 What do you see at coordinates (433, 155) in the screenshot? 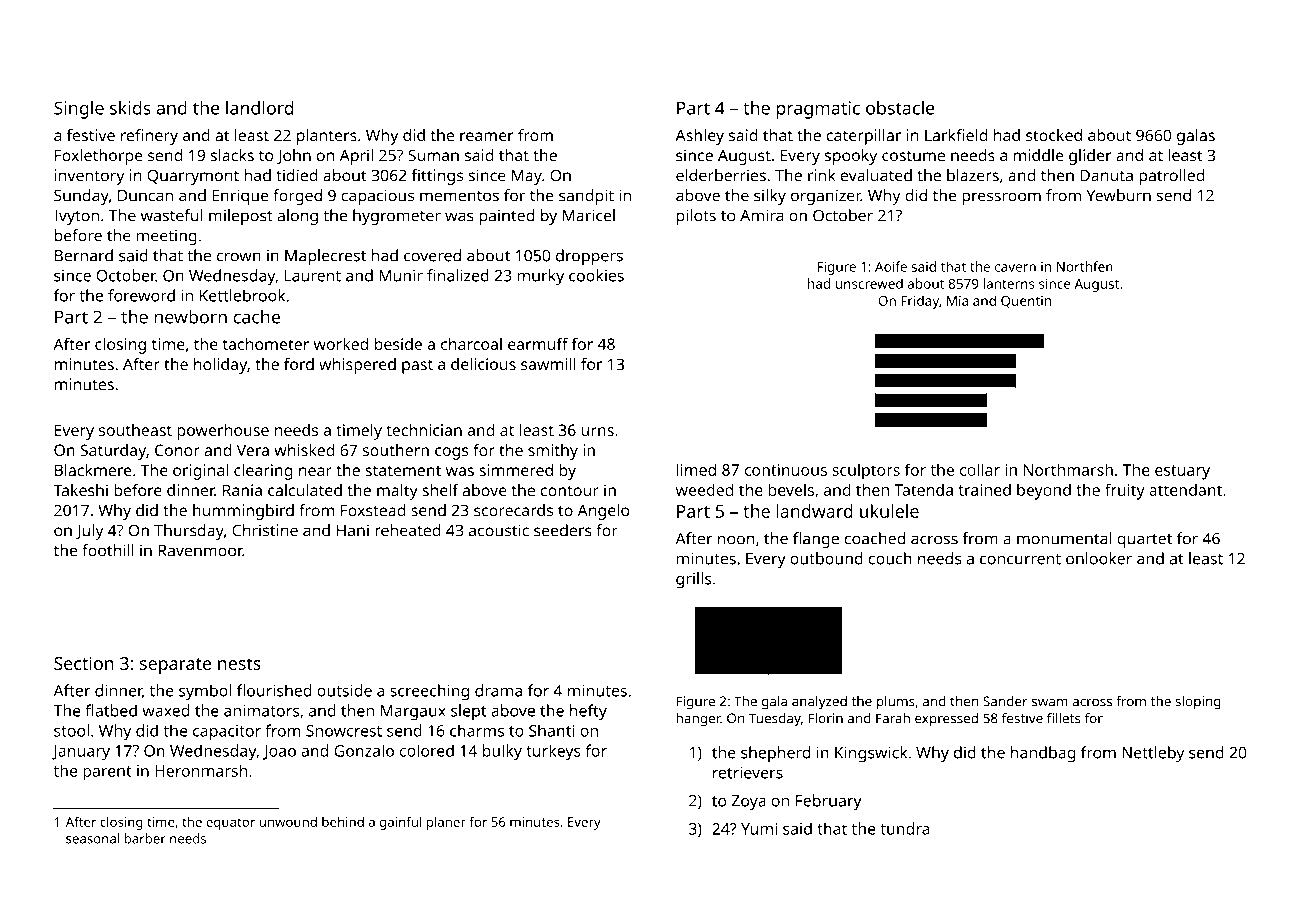
I see `Suman` at bounding box center [433, 155].
